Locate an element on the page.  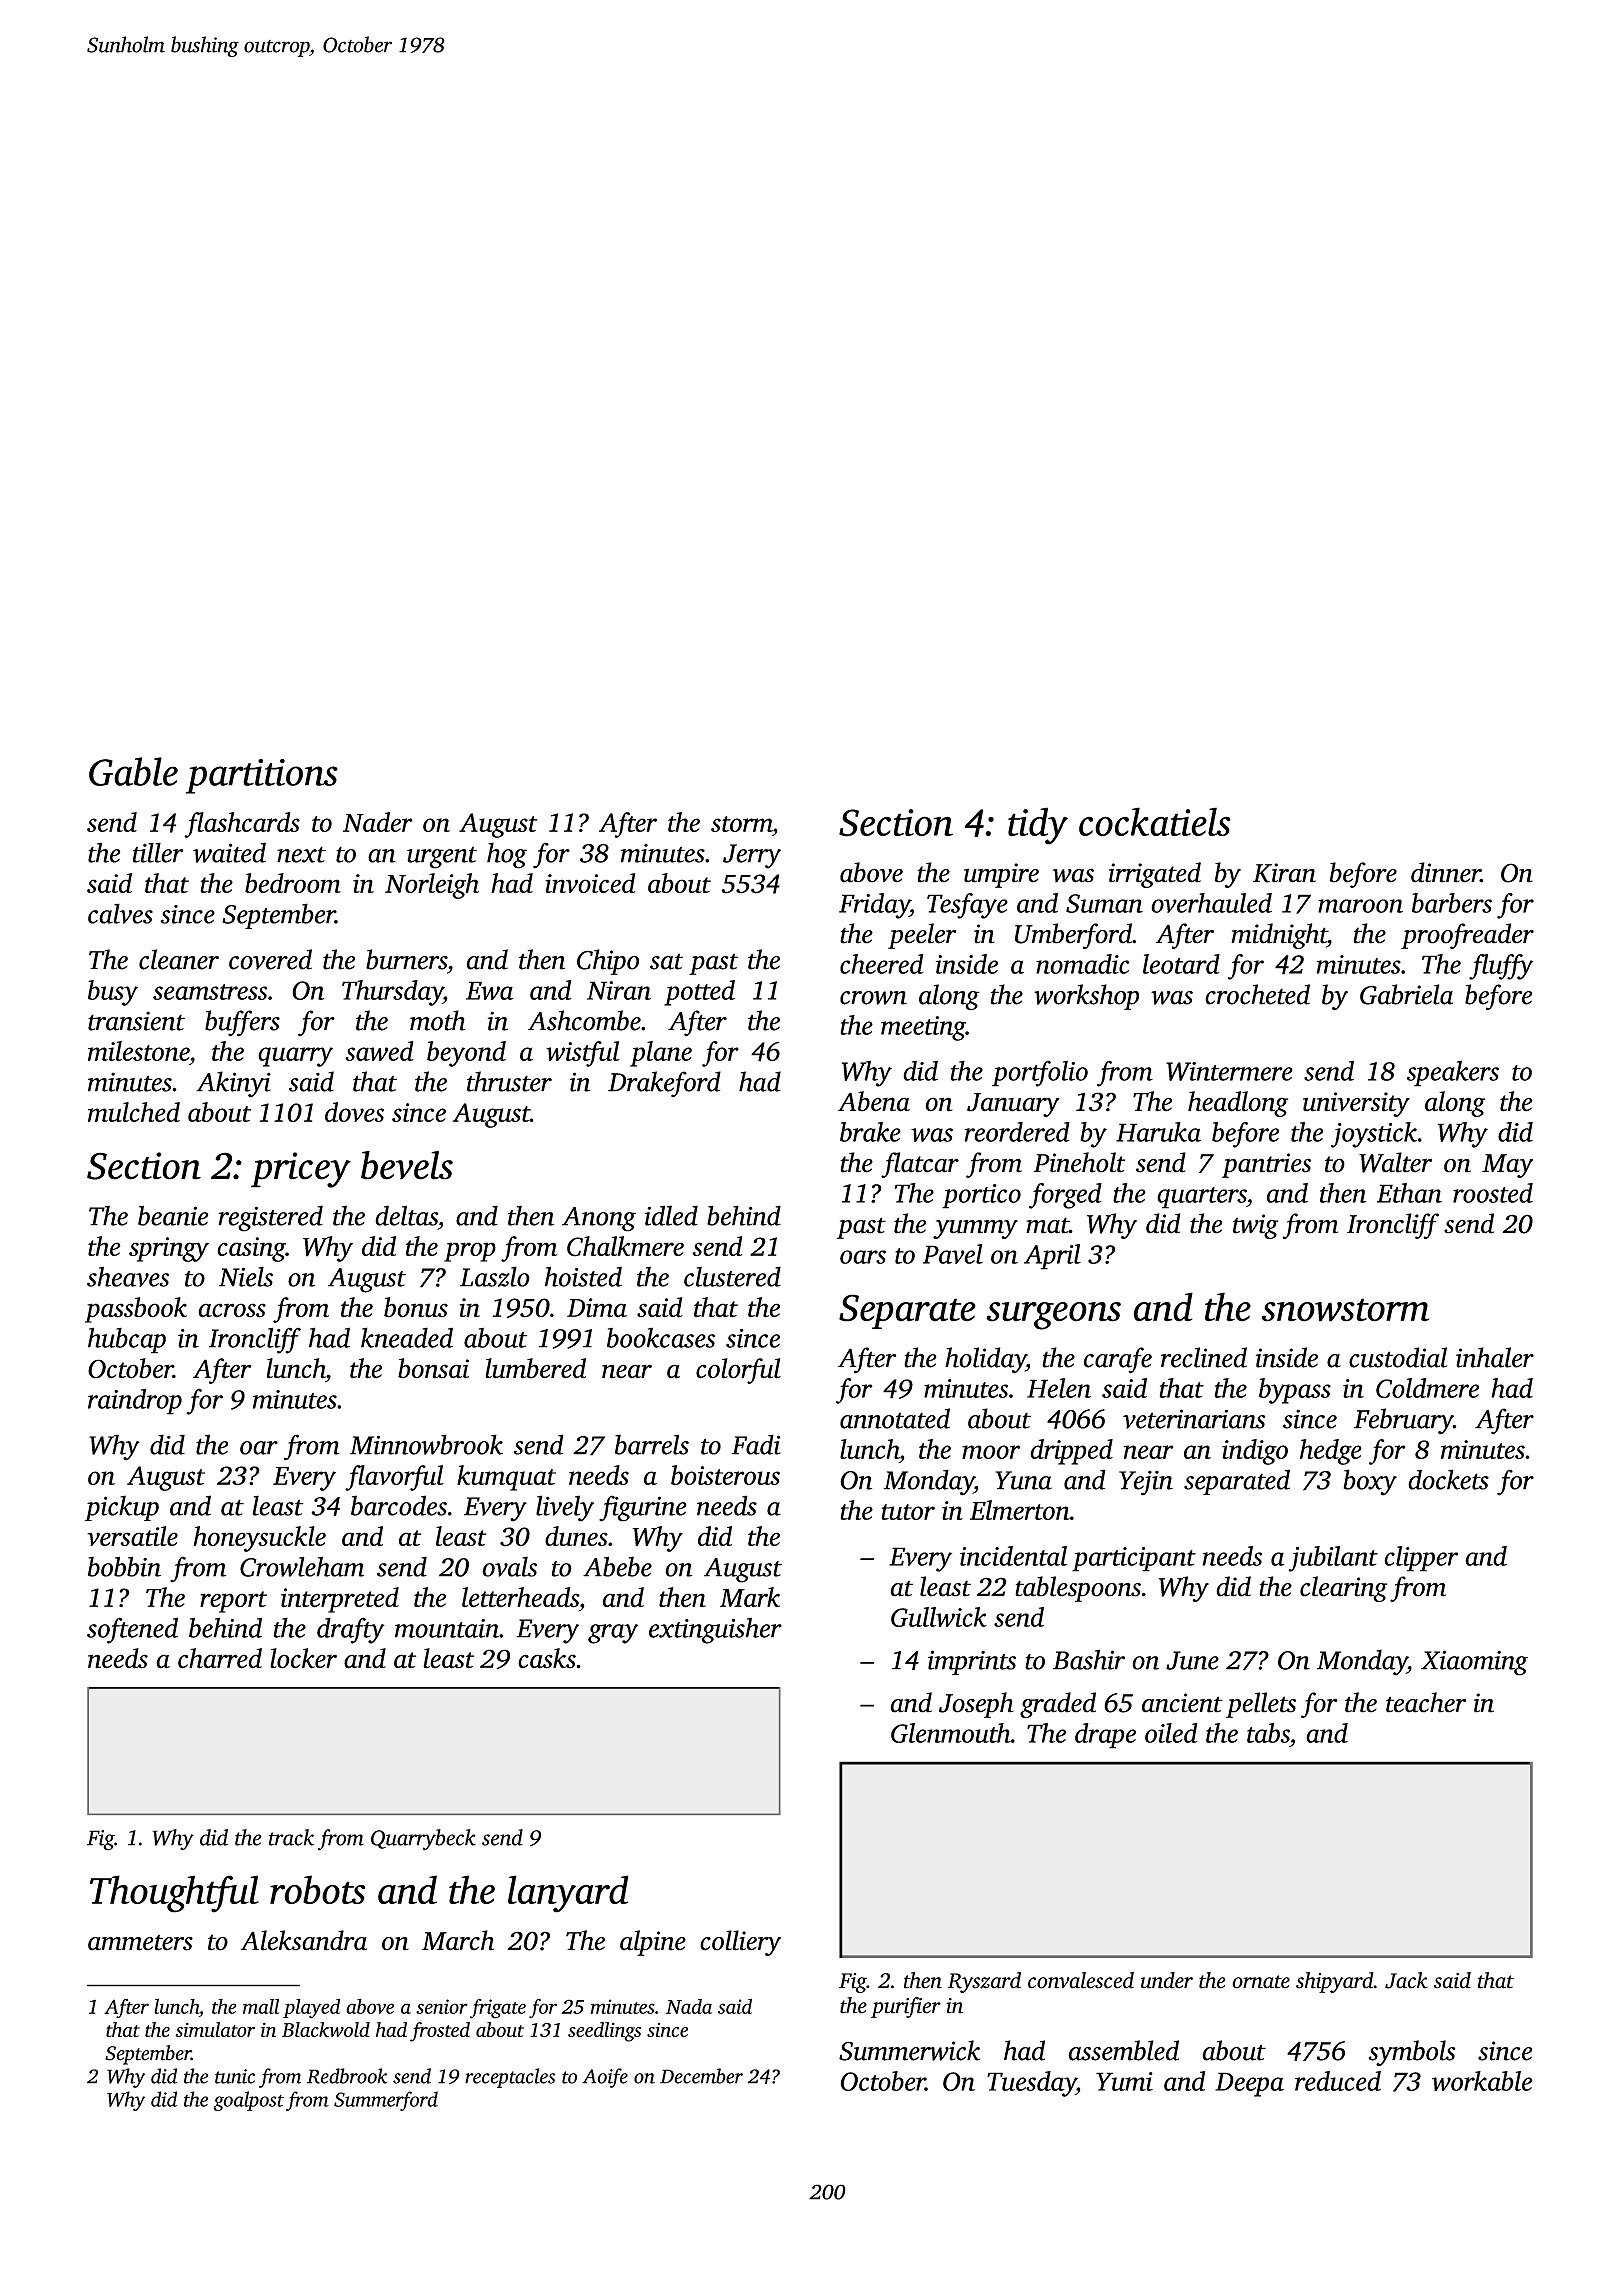
colliery is located at coordinates (740, 1943).
